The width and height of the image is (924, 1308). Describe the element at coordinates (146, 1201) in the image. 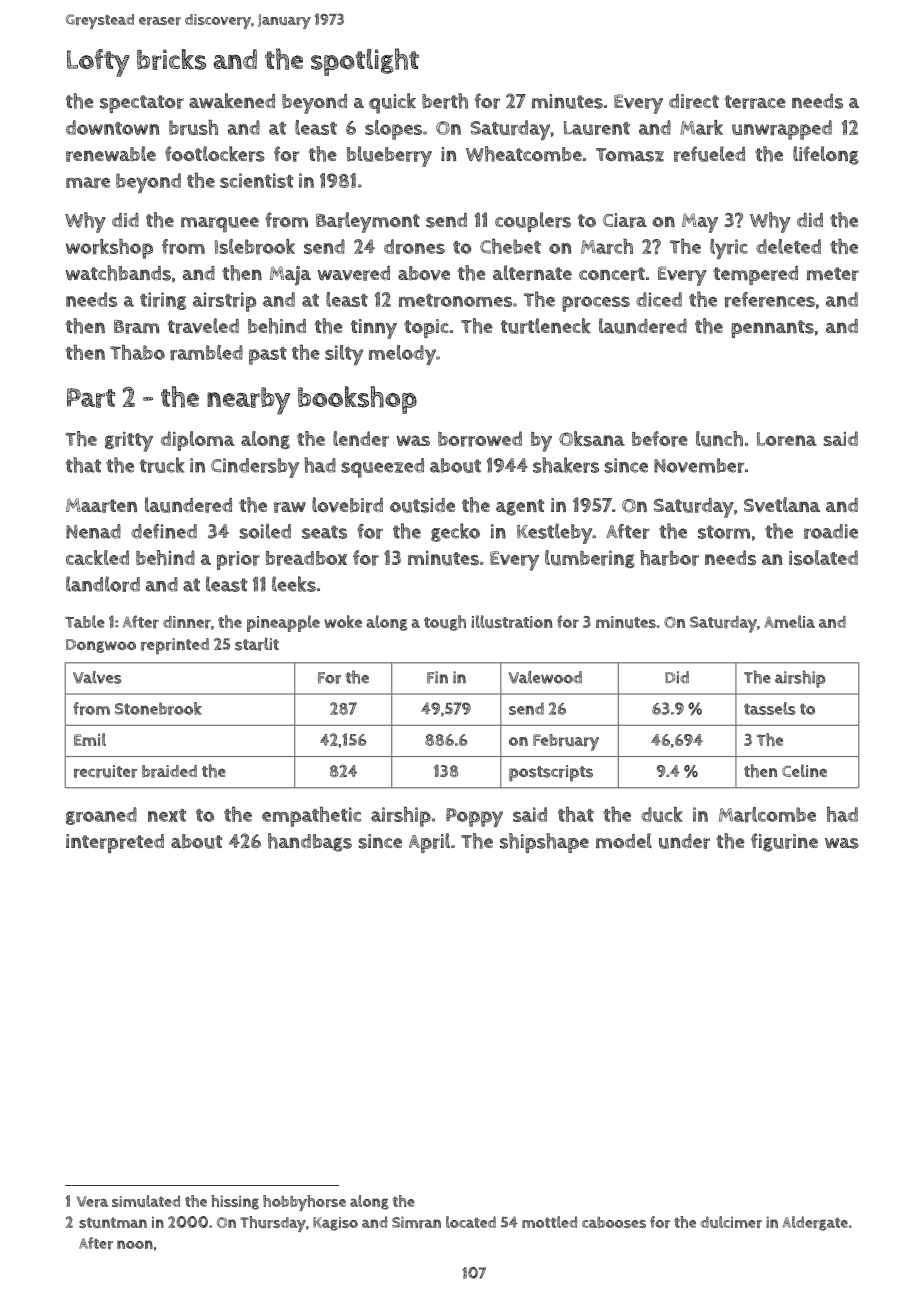

I see `simulated` at that location.
